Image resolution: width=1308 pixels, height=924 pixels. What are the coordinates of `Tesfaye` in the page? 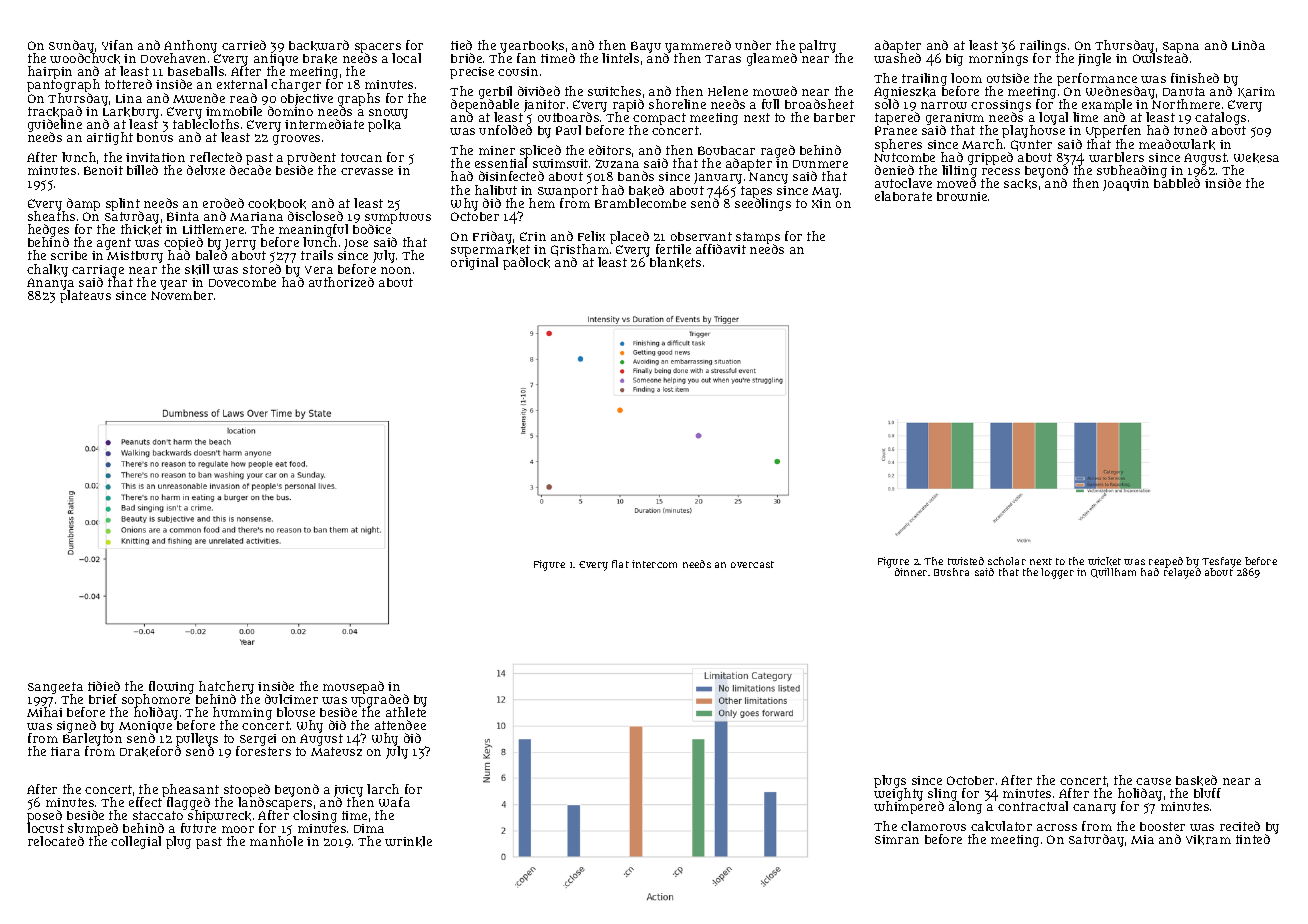 It's located at (1221, 563).
